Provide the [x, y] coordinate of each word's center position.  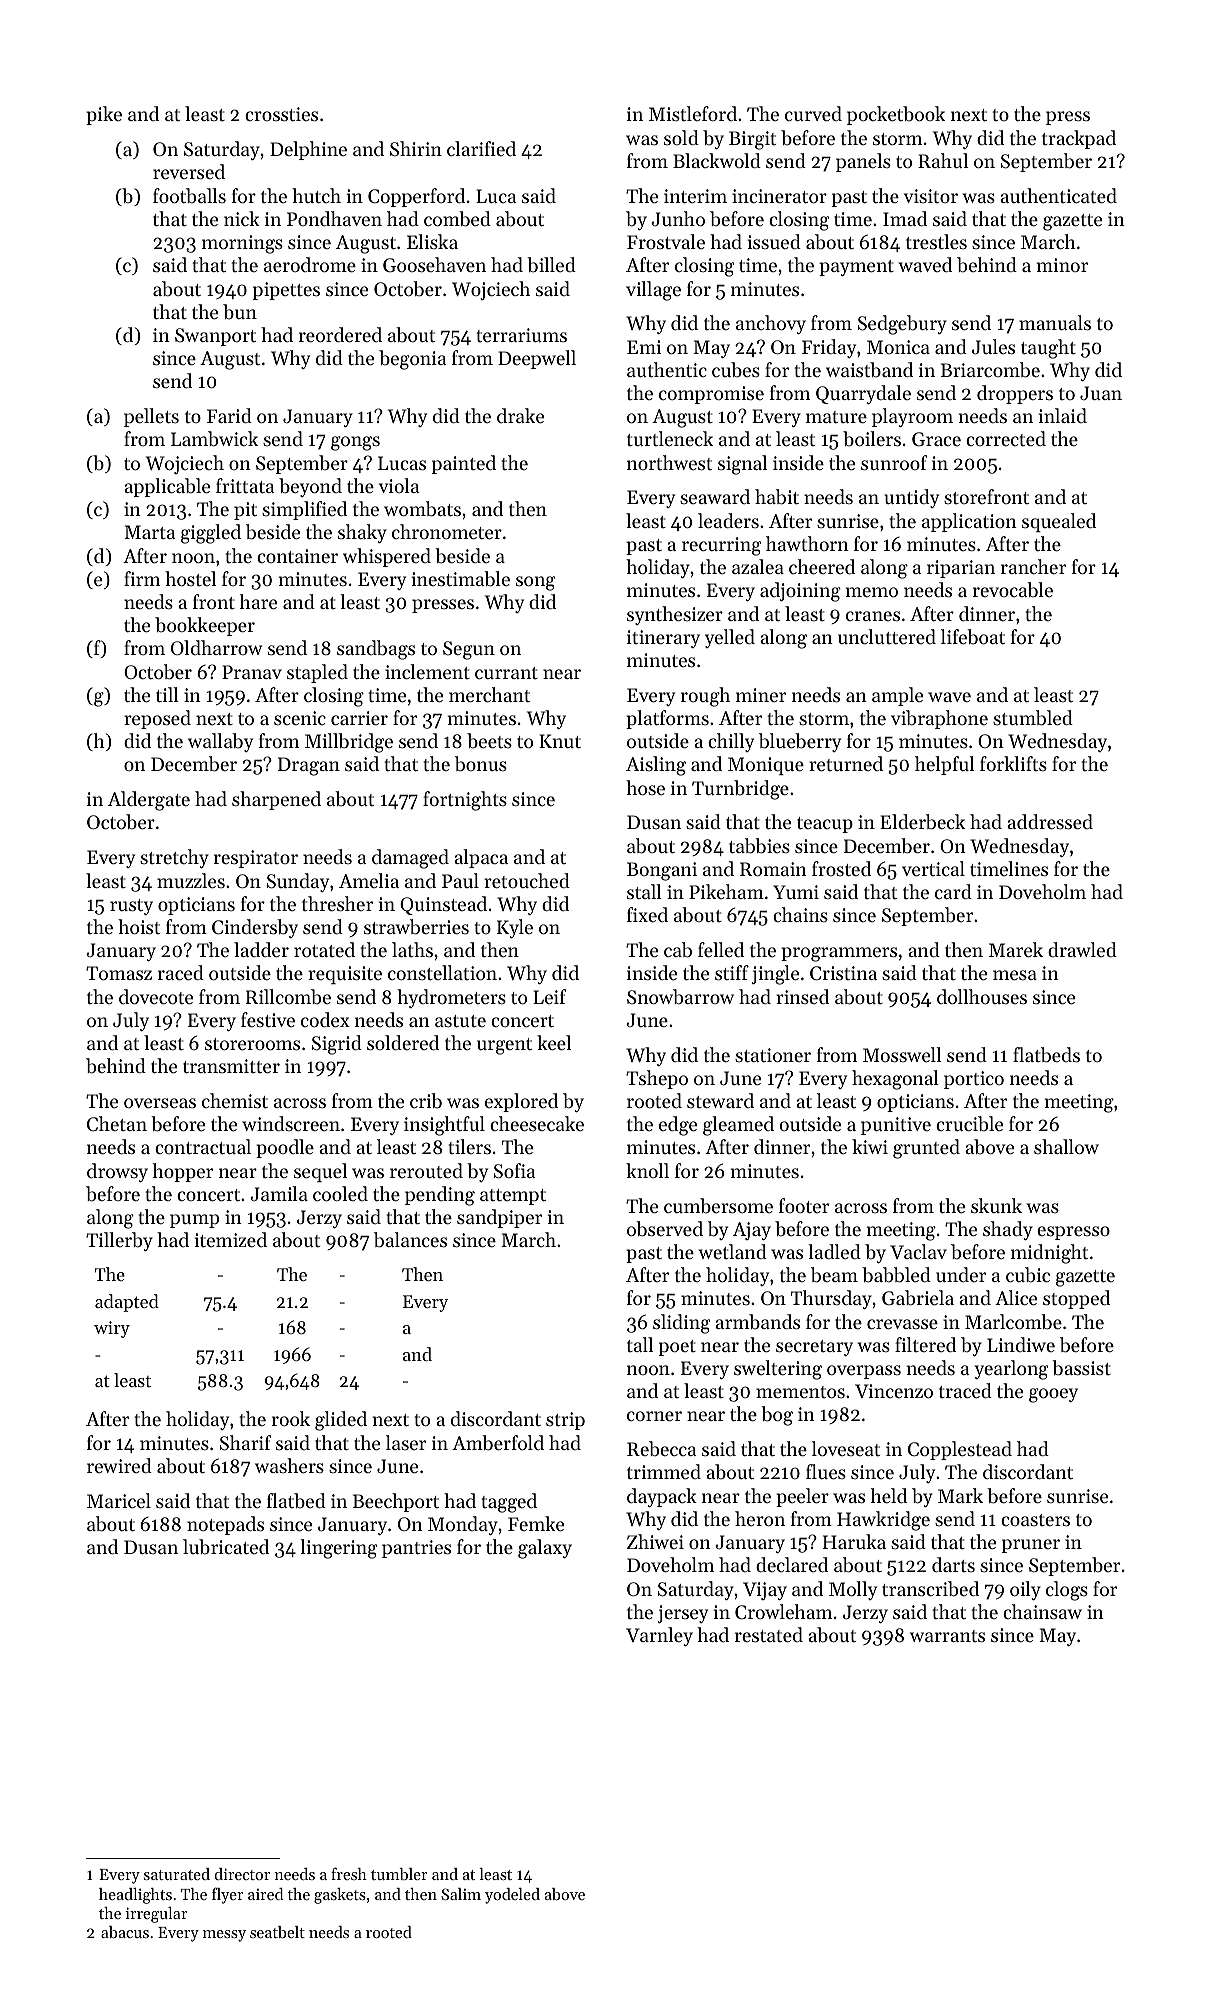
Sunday [298, 882]
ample [897, 696]
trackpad [1079, 139]
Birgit [752, 140]
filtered [925, 1344]
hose [645, 787]
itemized [230, 1239]
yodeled [512, 1896]
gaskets [340, 1896]
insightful [444, 1126]
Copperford [416, 197]
